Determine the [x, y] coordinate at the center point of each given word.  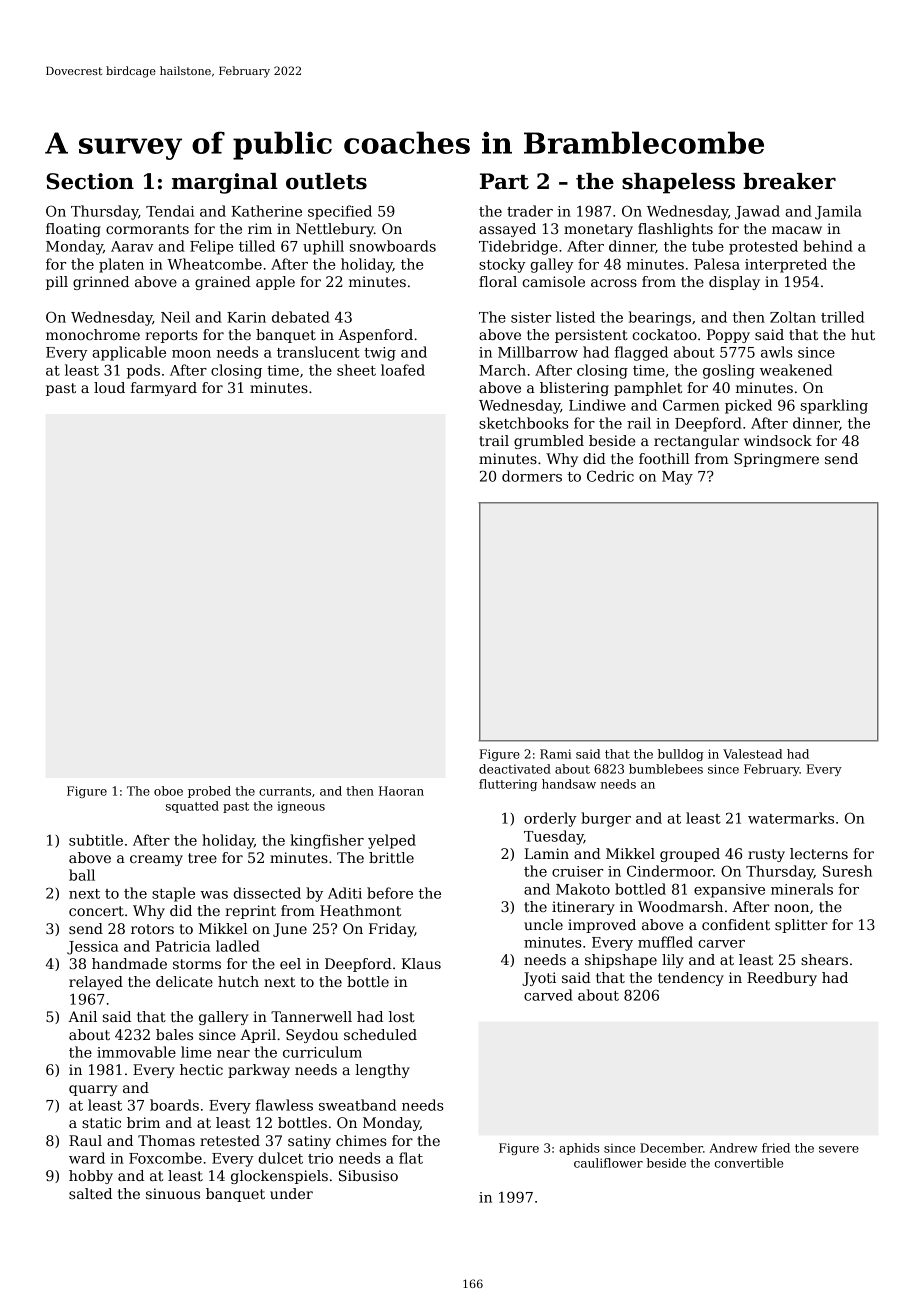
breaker [789, 181]
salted [90, 1193]
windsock [778, 440]
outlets [326, 181]
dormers [532, 476]
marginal [225, 183]
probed [209, 792]
